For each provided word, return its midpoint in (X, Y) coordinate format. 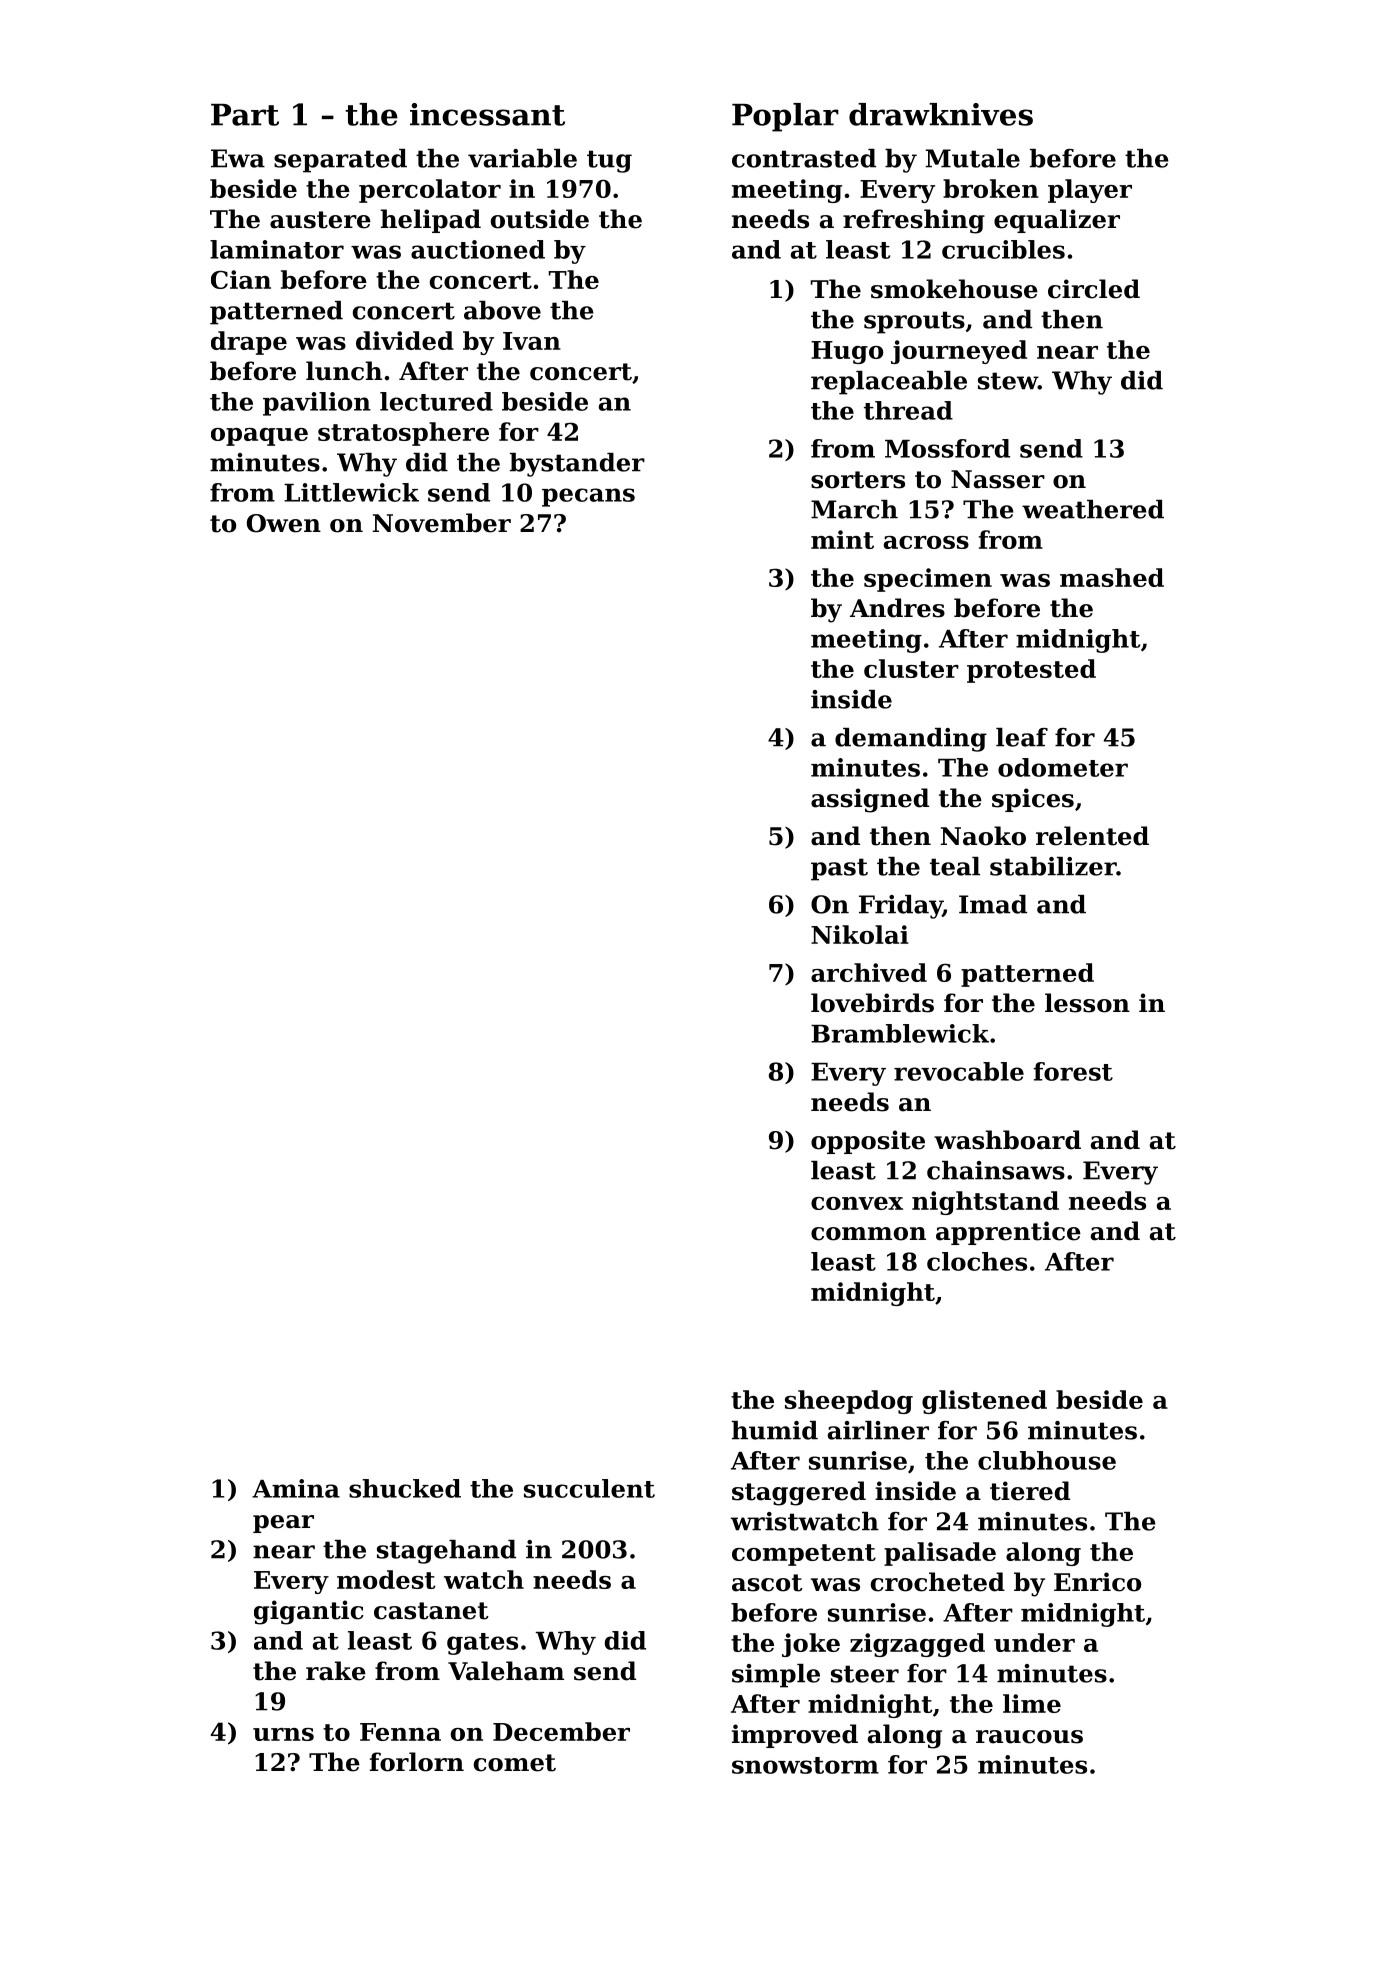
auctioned (478, 249)
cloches (977, 1261)
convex (857, 1203)
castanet (431, 1611)
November (442, 523)
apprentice (1008, 1233)
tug (609, 161)
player (1090, 191)
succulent (589, 1488)
